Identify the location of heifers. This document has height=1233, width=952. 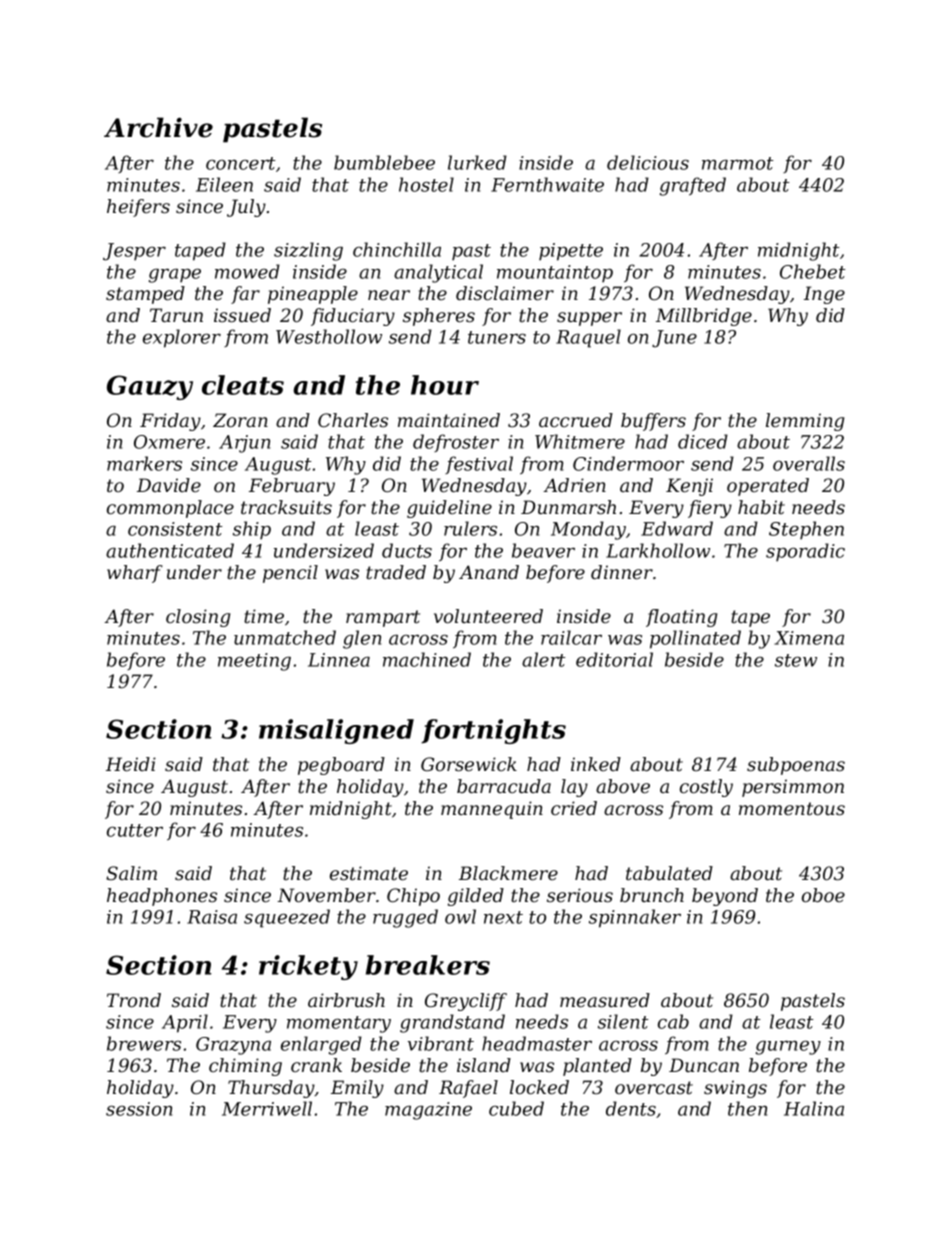
(138, 208).
